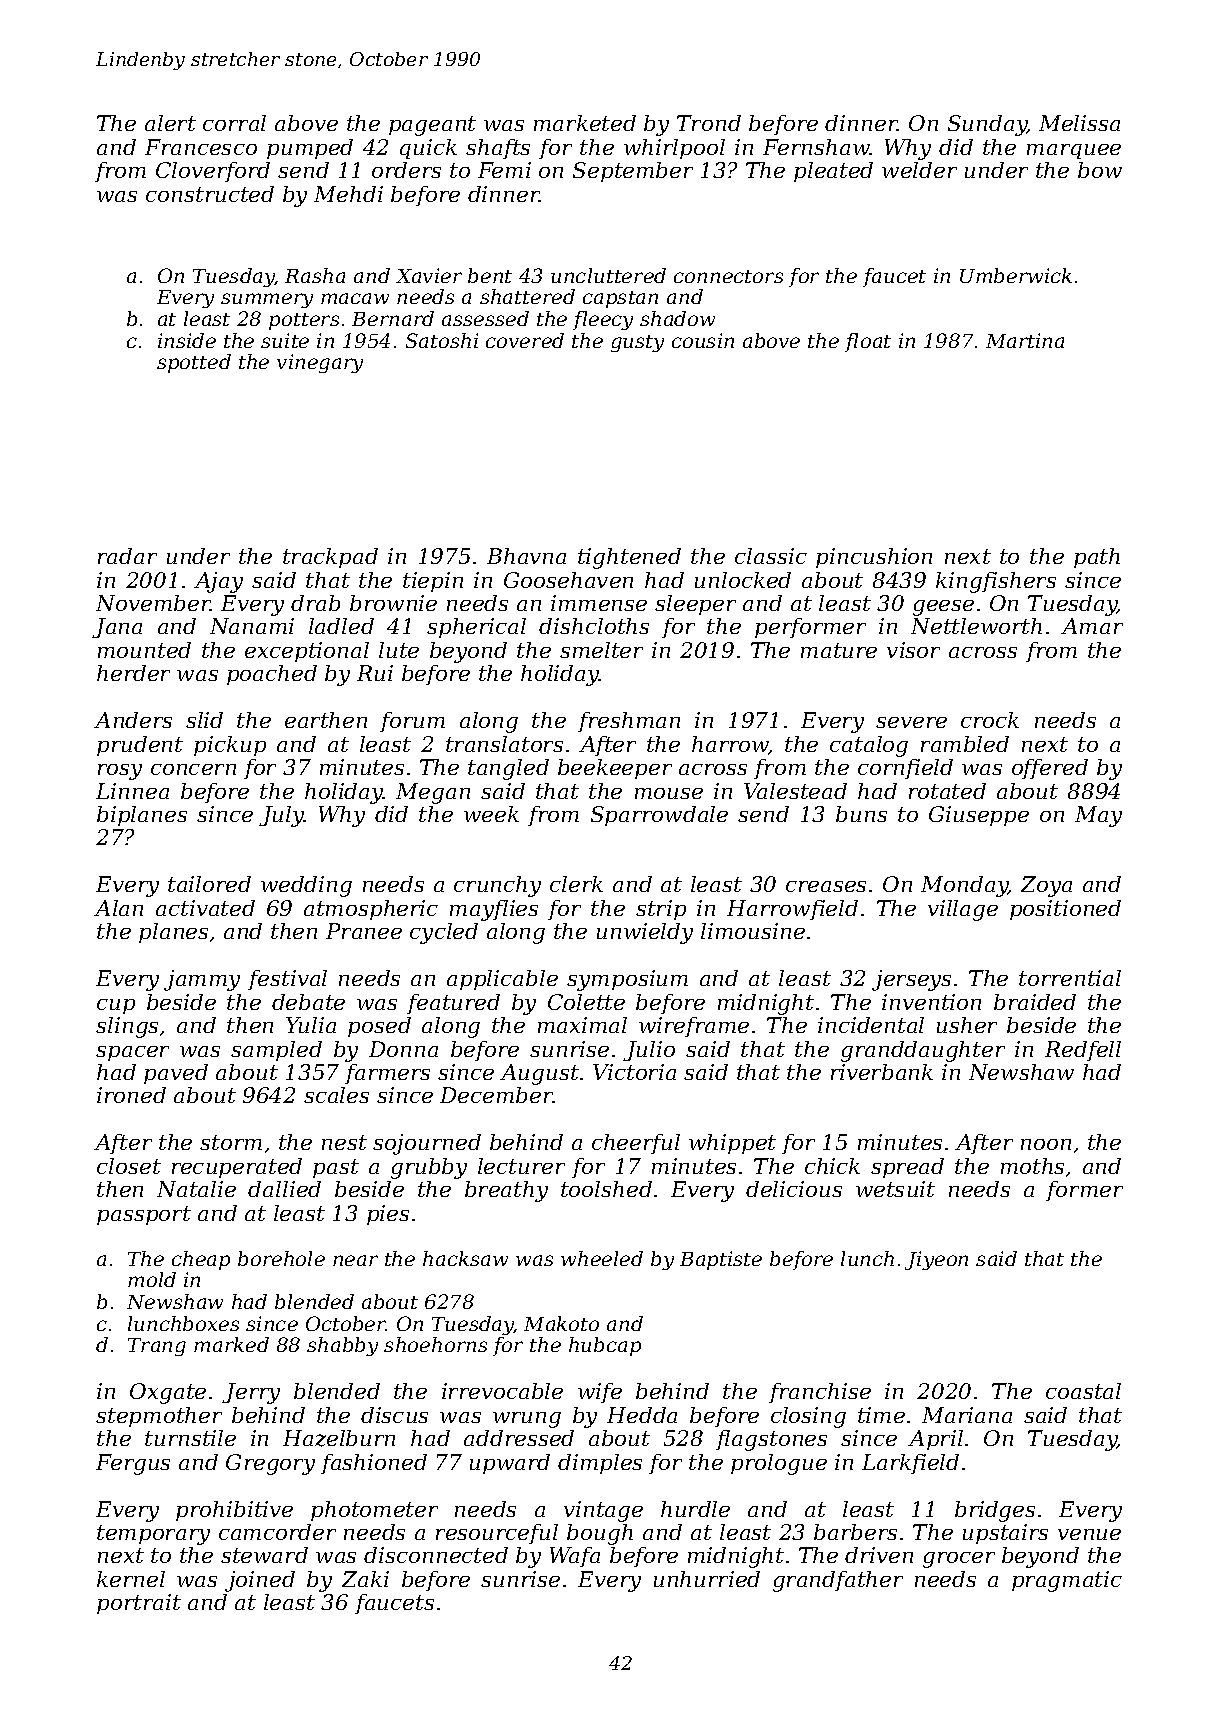  I want to click on crock, so click(990, 720).
